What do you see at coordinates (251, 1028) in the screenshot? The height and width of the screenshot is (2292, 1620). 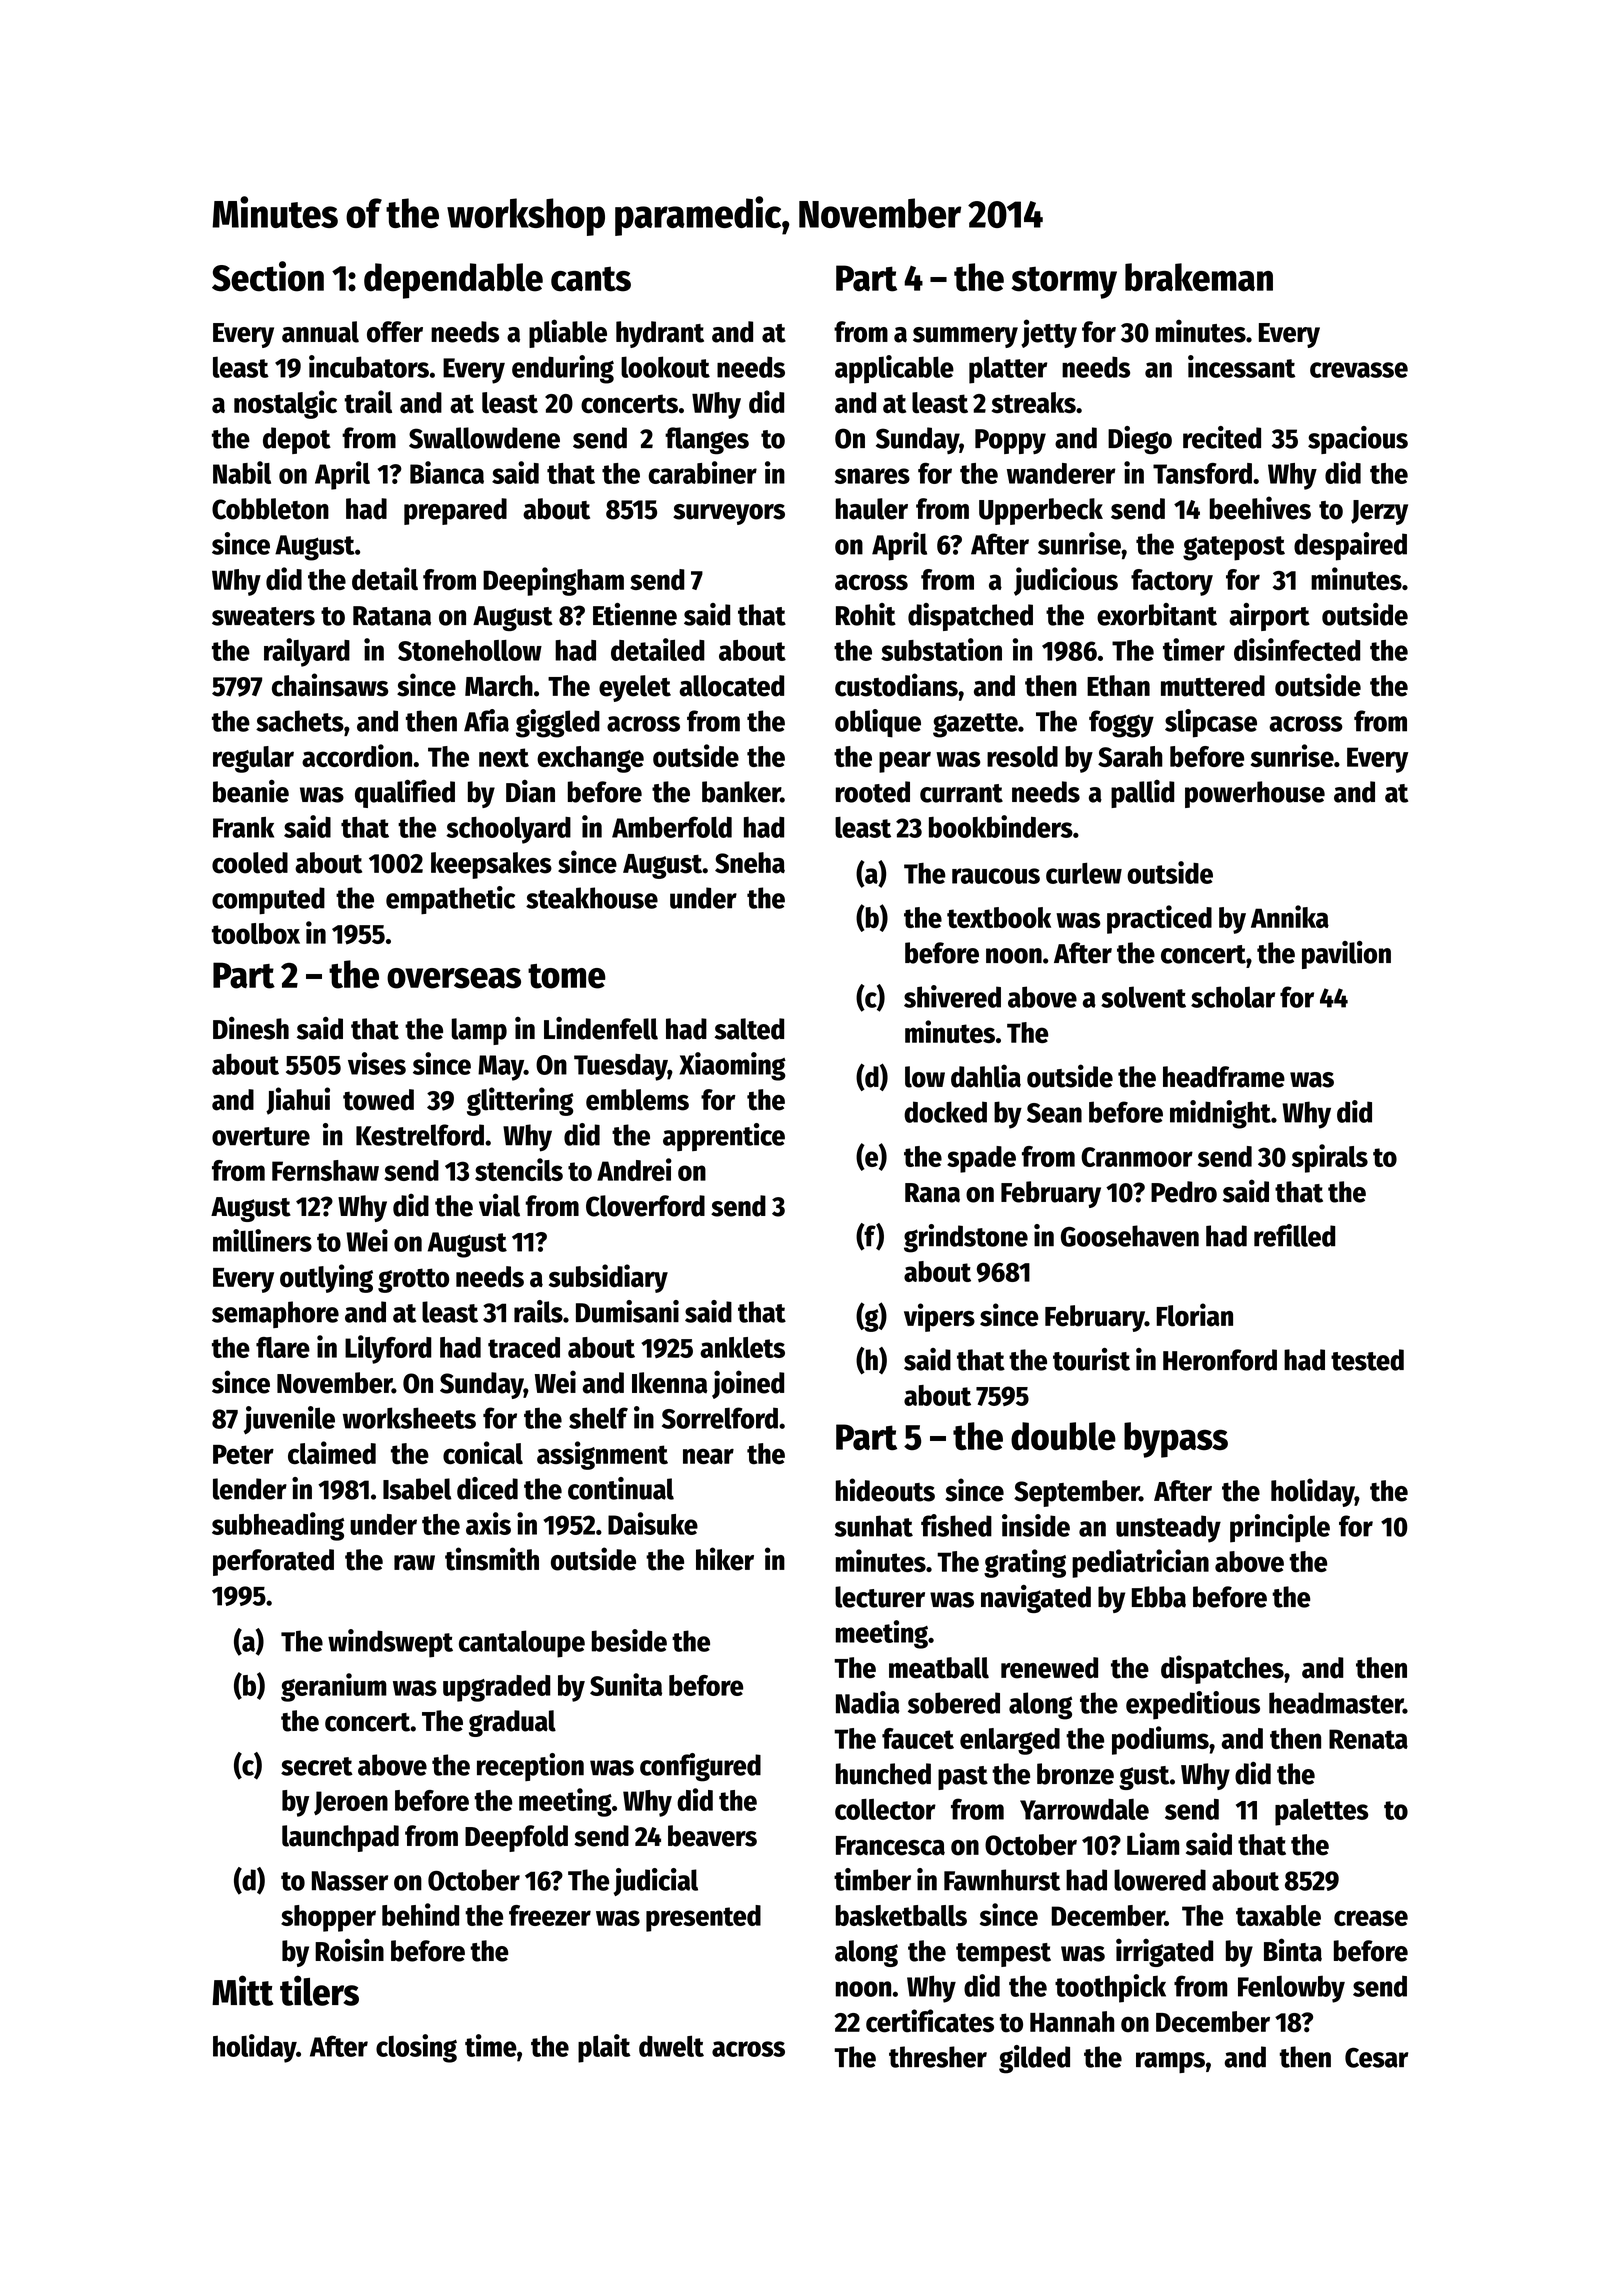 I see `Dinesh` at bounding box center [251, 1028].
